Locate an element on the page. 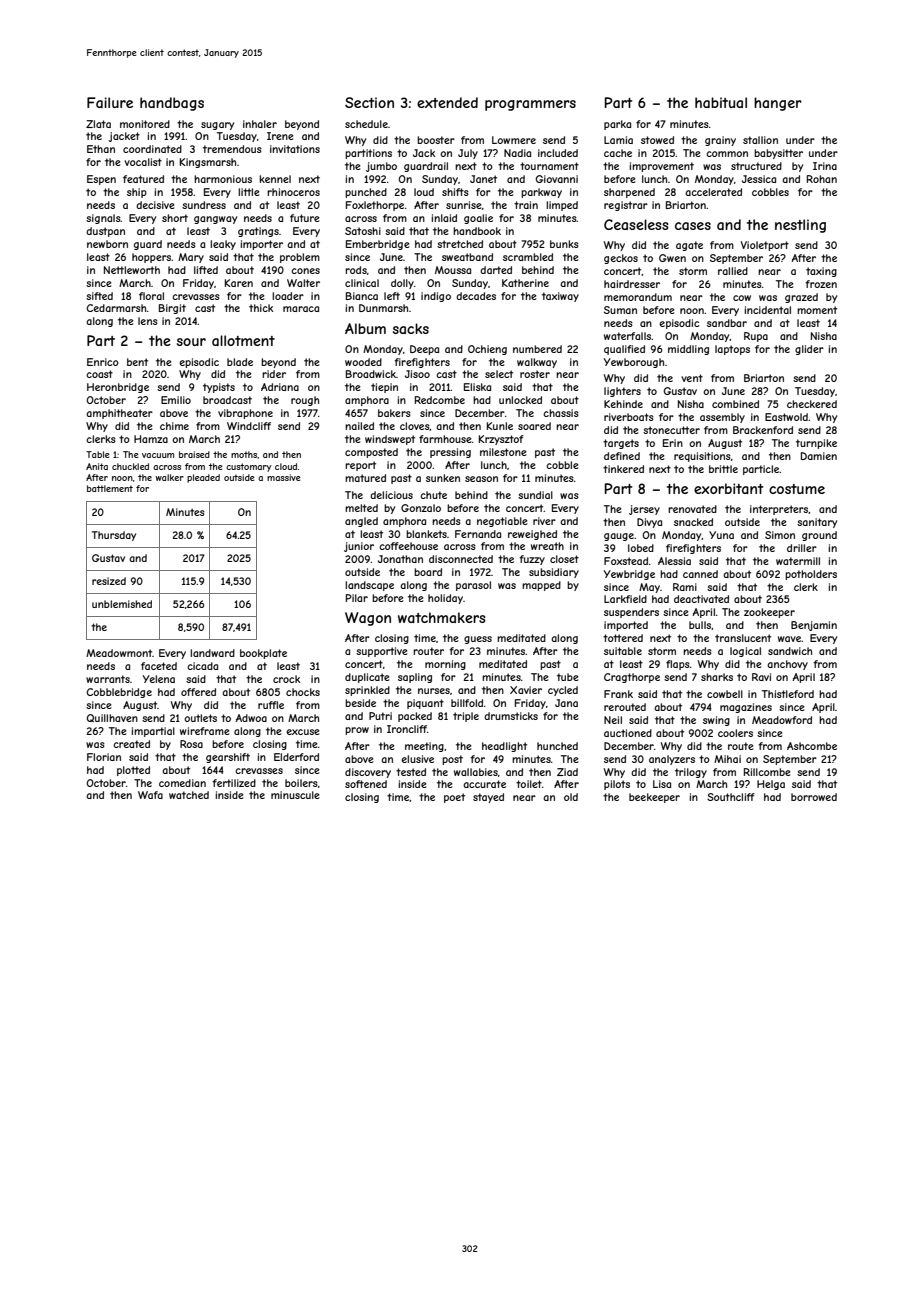  short is located at coordinates (175, 218).
